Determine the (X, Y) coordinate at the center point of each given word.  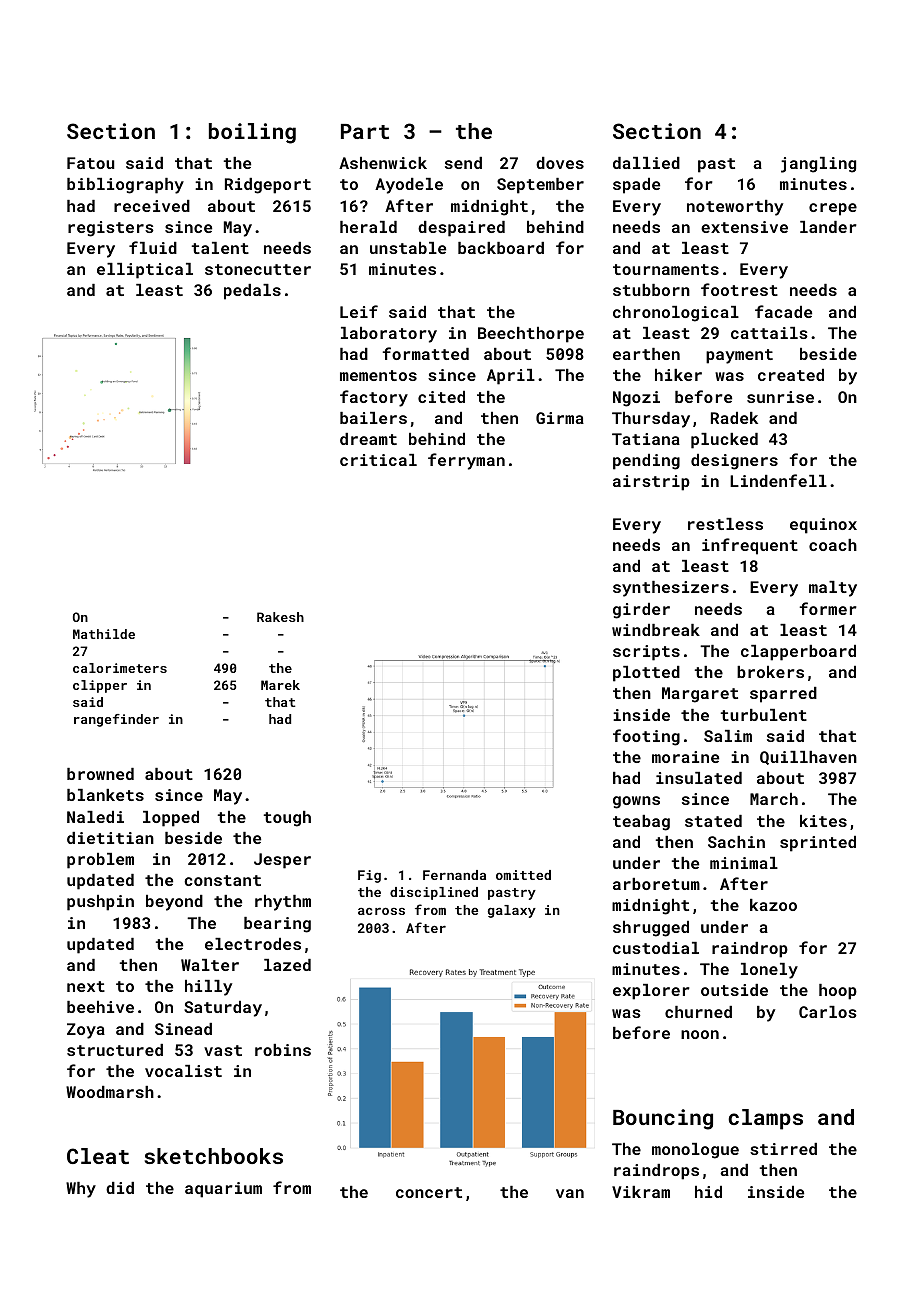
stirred (783, 1149)
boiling (252, 133)
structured (115, 1050)
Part (365, 131)
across (381, 911)
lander (828, 227)
